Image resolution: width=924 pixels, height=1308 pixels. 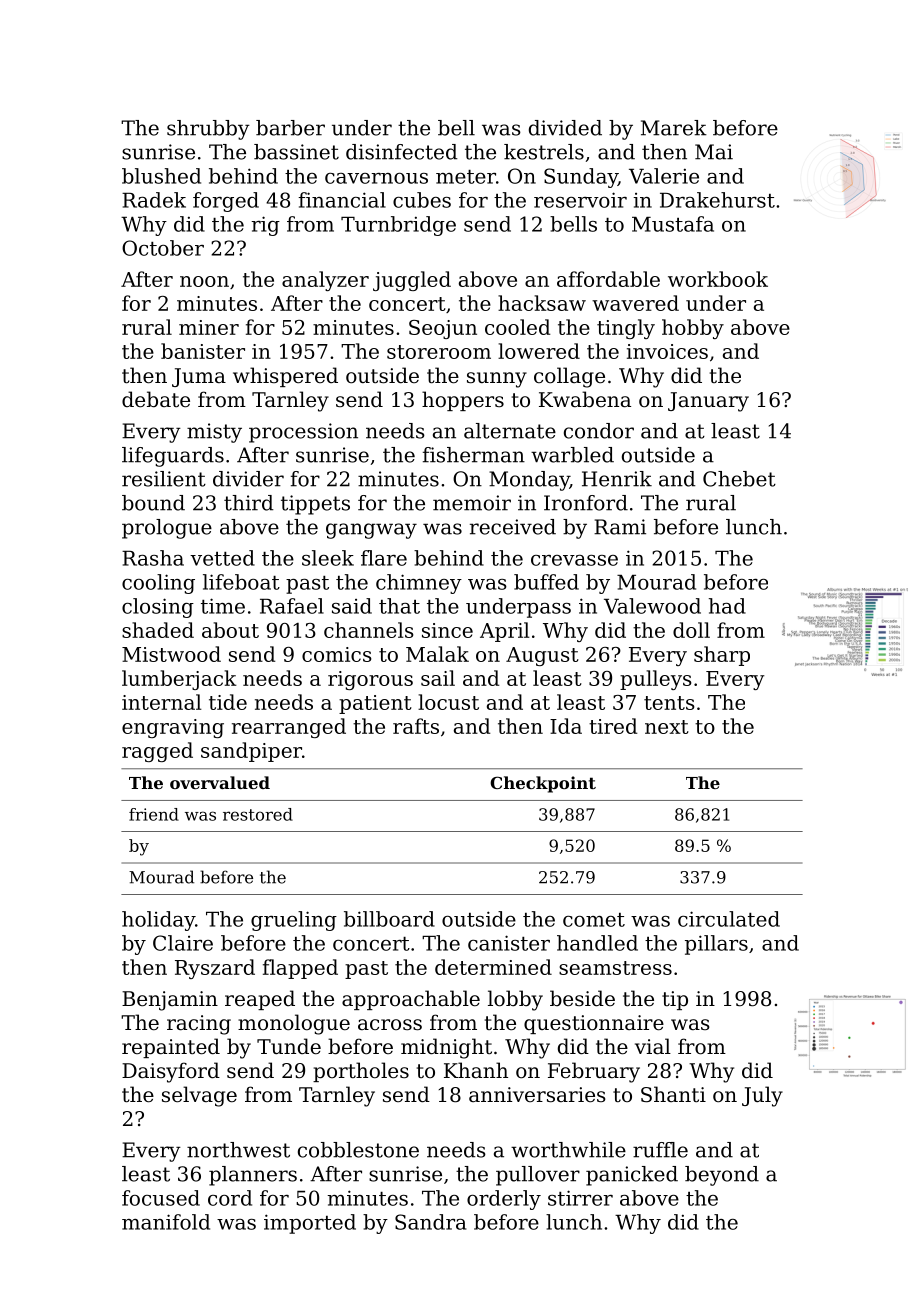 I want to click on gangway, so click(x=371, y=531).
